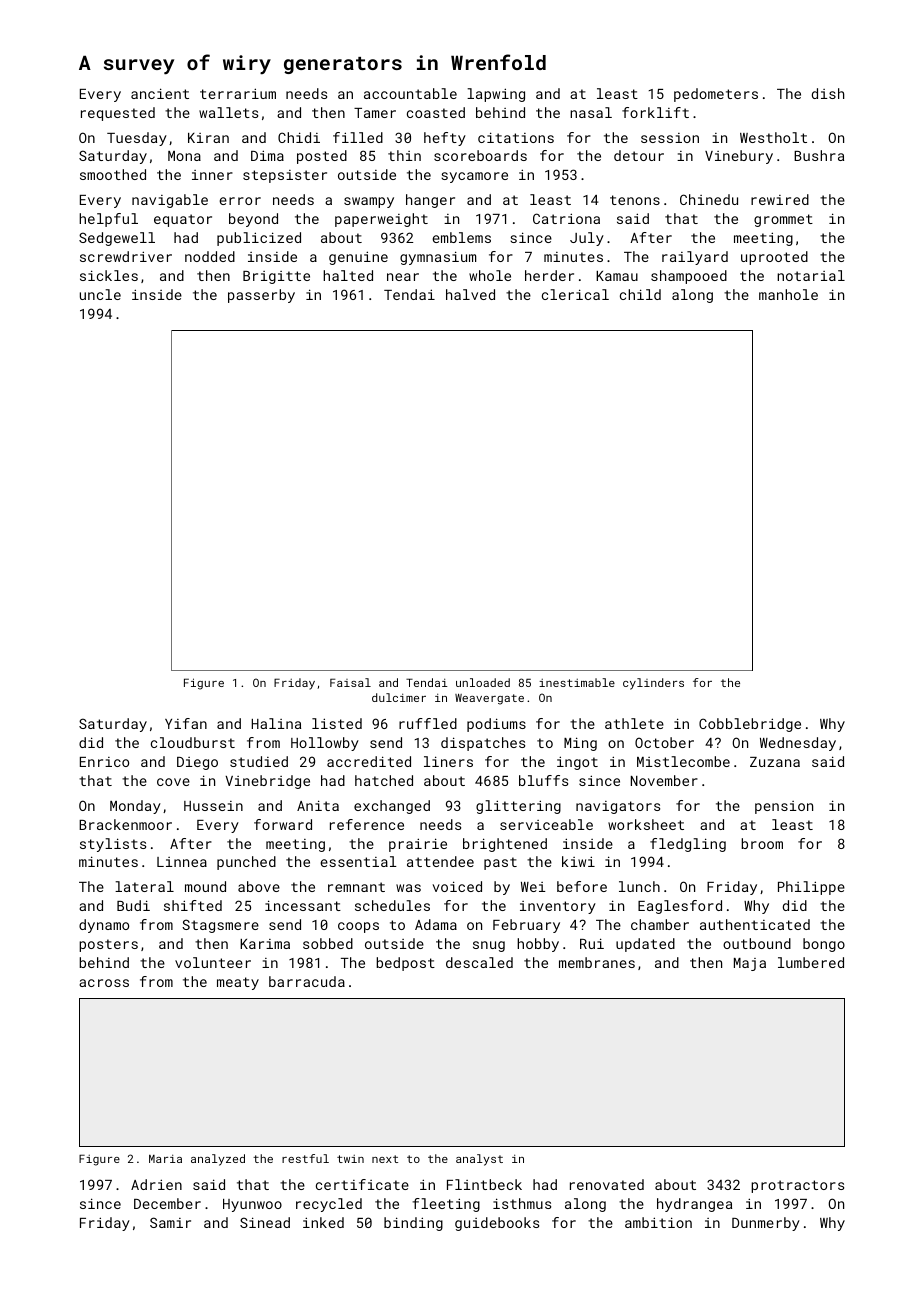 The width and height of the screenshot is (924, 1308). Describe the element at coordinates (653, 684) in the screenshot. I see `cylinders` at that location.
